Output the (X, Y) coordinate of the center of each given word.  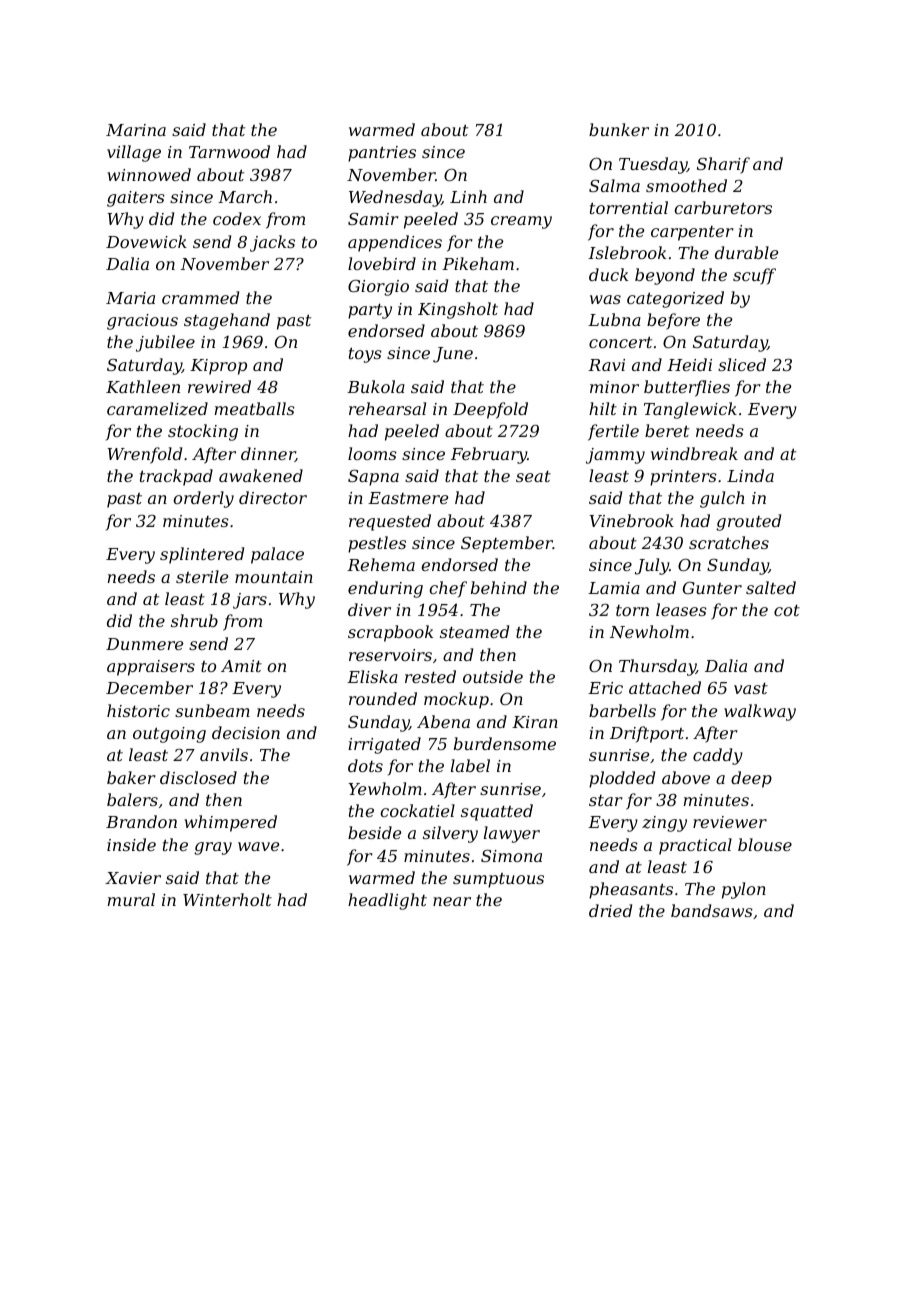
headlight (387, 901)
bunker (619, 129)
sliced (742, 364)
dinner (268, 454)
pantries (382, 154)
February (489, 455)
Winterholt (227, 899)
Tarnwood (229, 151)
